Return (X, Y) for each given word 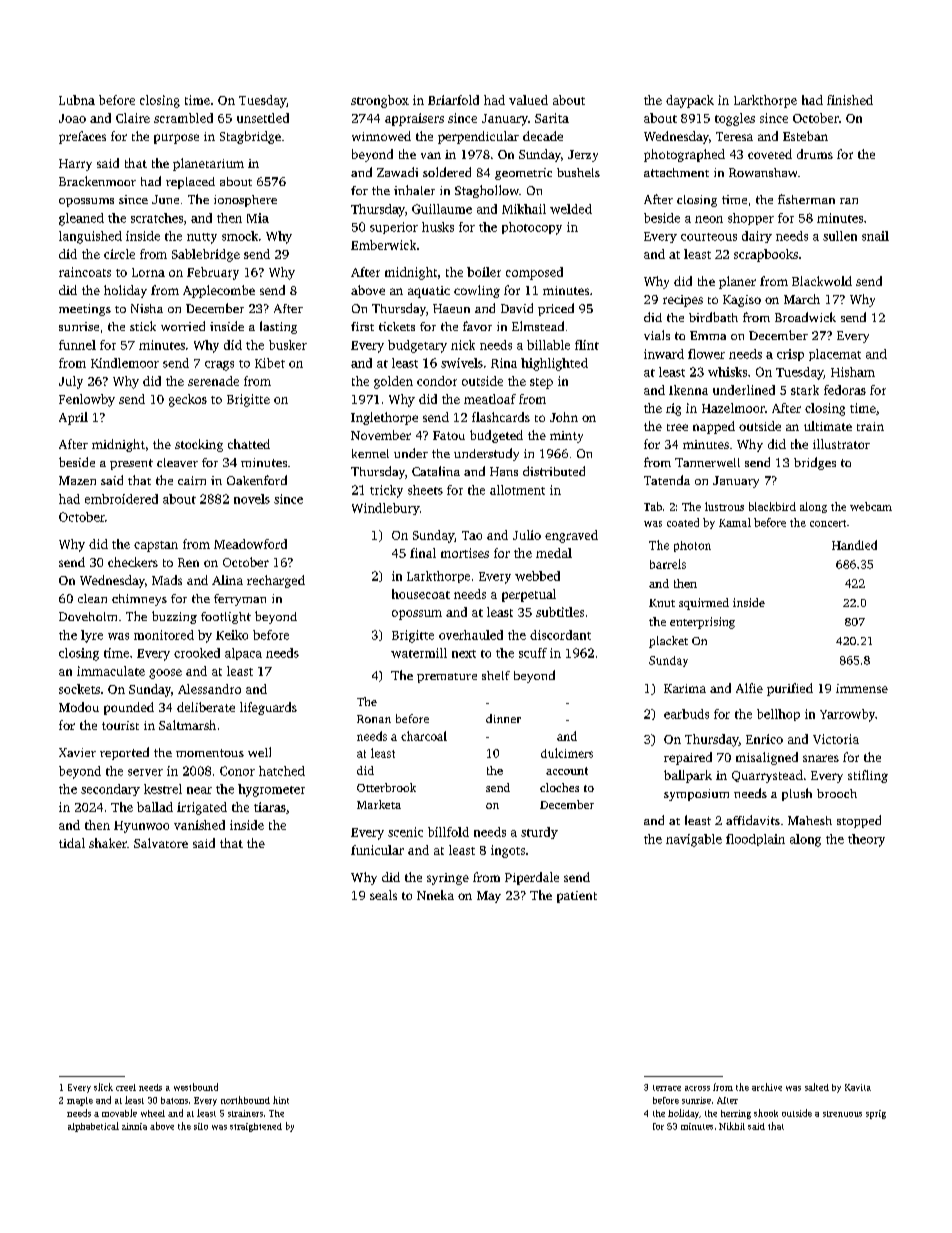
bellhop (778, 715)
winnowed (381, 136)
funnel (77, 345)
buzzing (174, 617)
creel (126, 1087)
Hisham (853, 372)
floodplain (755, 840)
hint (281, 1100)
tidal (72, 843)
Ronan (374, 719)
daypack (690, 101)
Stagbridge (250, 137)
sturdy (539, 833)
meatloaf (490, 399)
